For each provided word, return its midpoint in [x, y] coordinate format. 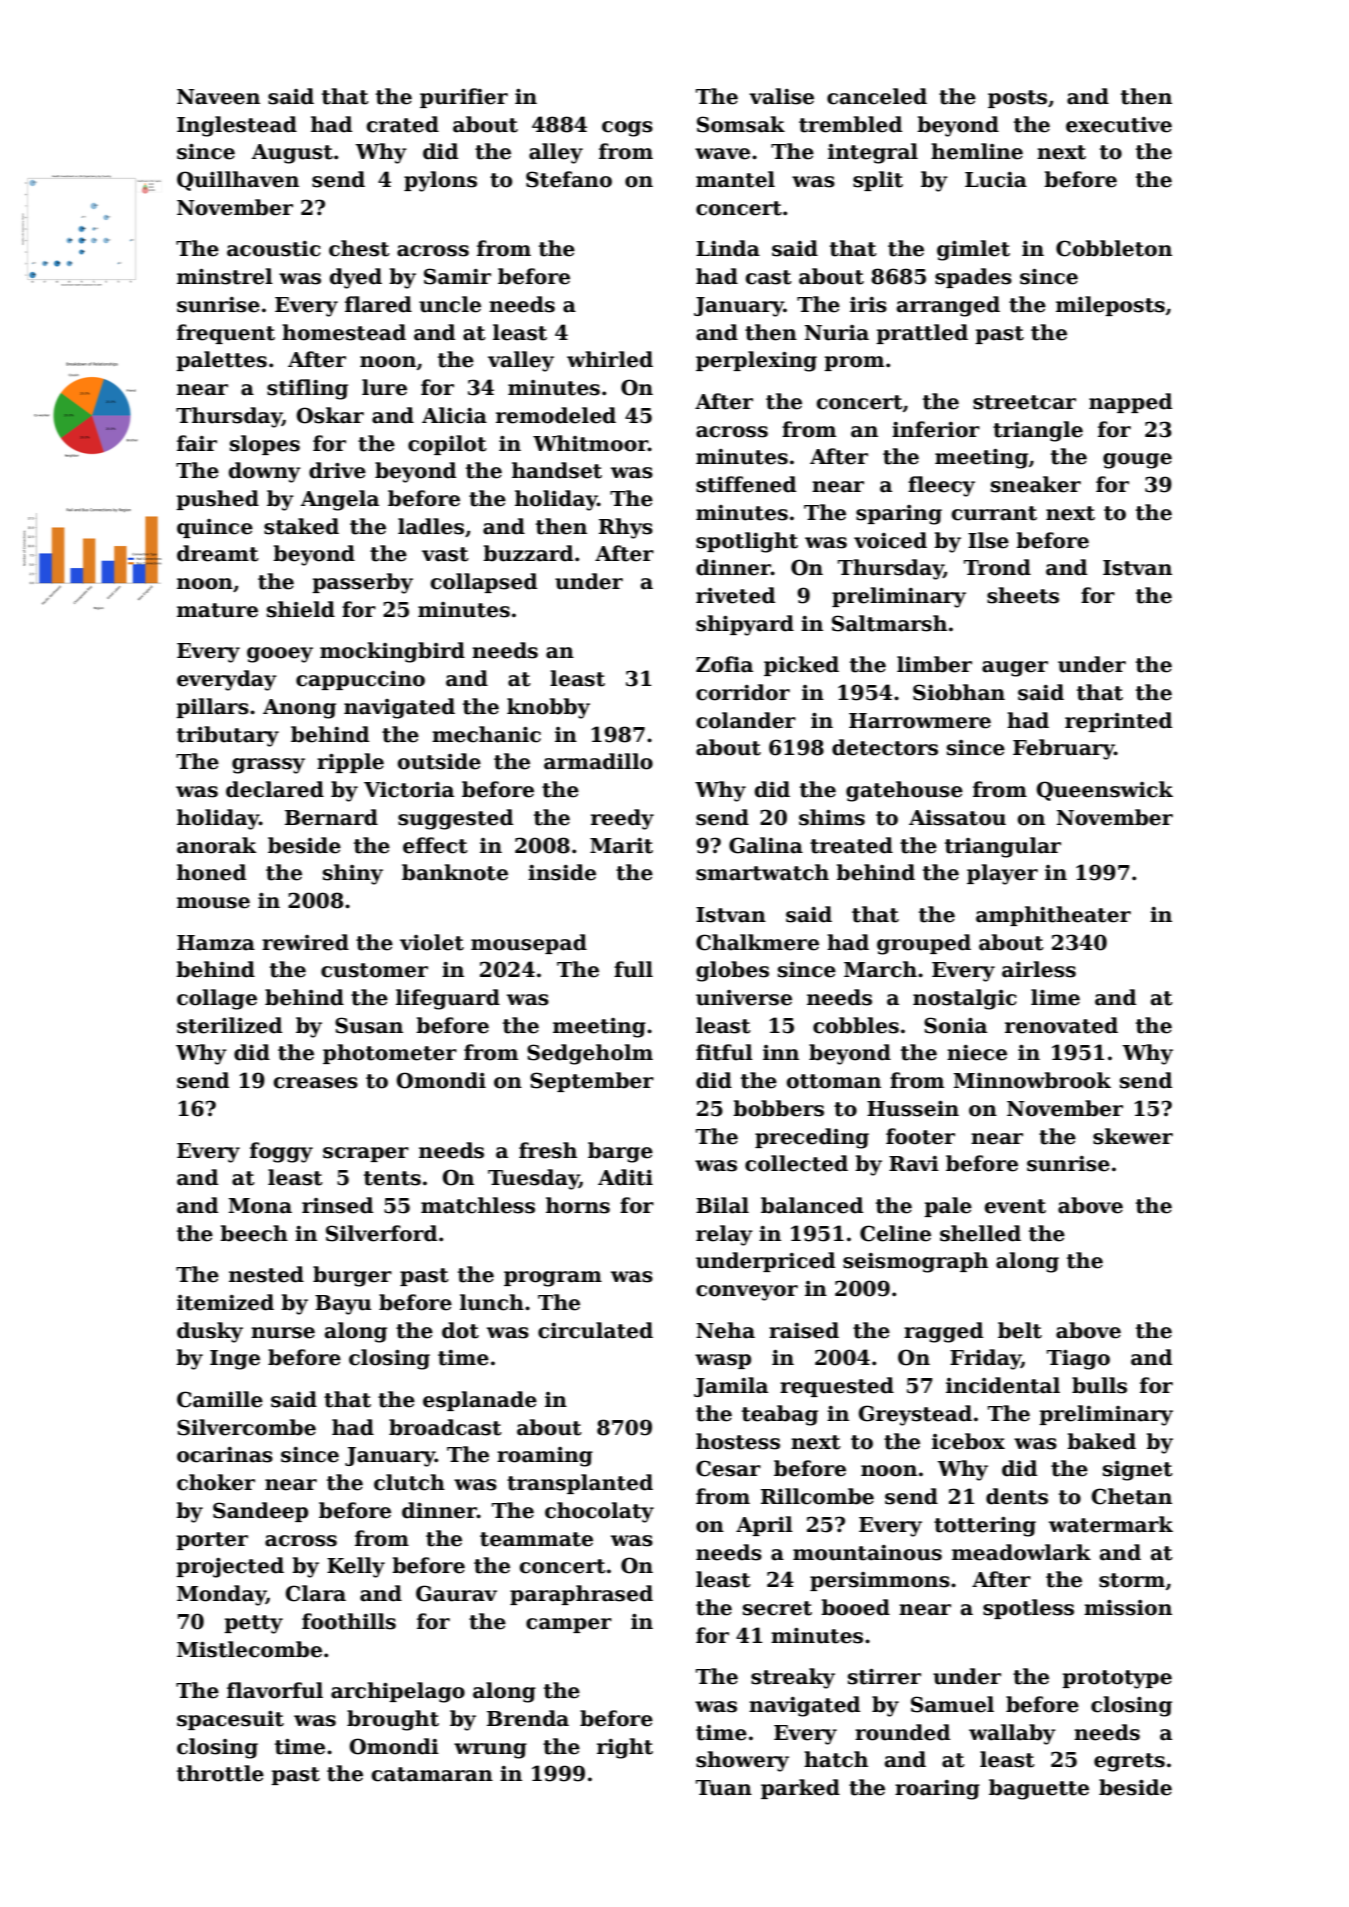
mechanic [486, 734]
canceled [877, 96]
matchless [478, 1205]
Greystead [915, 1415]
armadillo [598, 761]
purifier [464, 98]
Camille [220, 1399]
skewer [1133, 1136]
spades [973, 278]
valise [781, 96]
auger [1015, 669]
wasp [723, 1361]
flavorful [275, 1690]
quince [215, 528]
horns [578, 1205]
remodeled [556, 415]
